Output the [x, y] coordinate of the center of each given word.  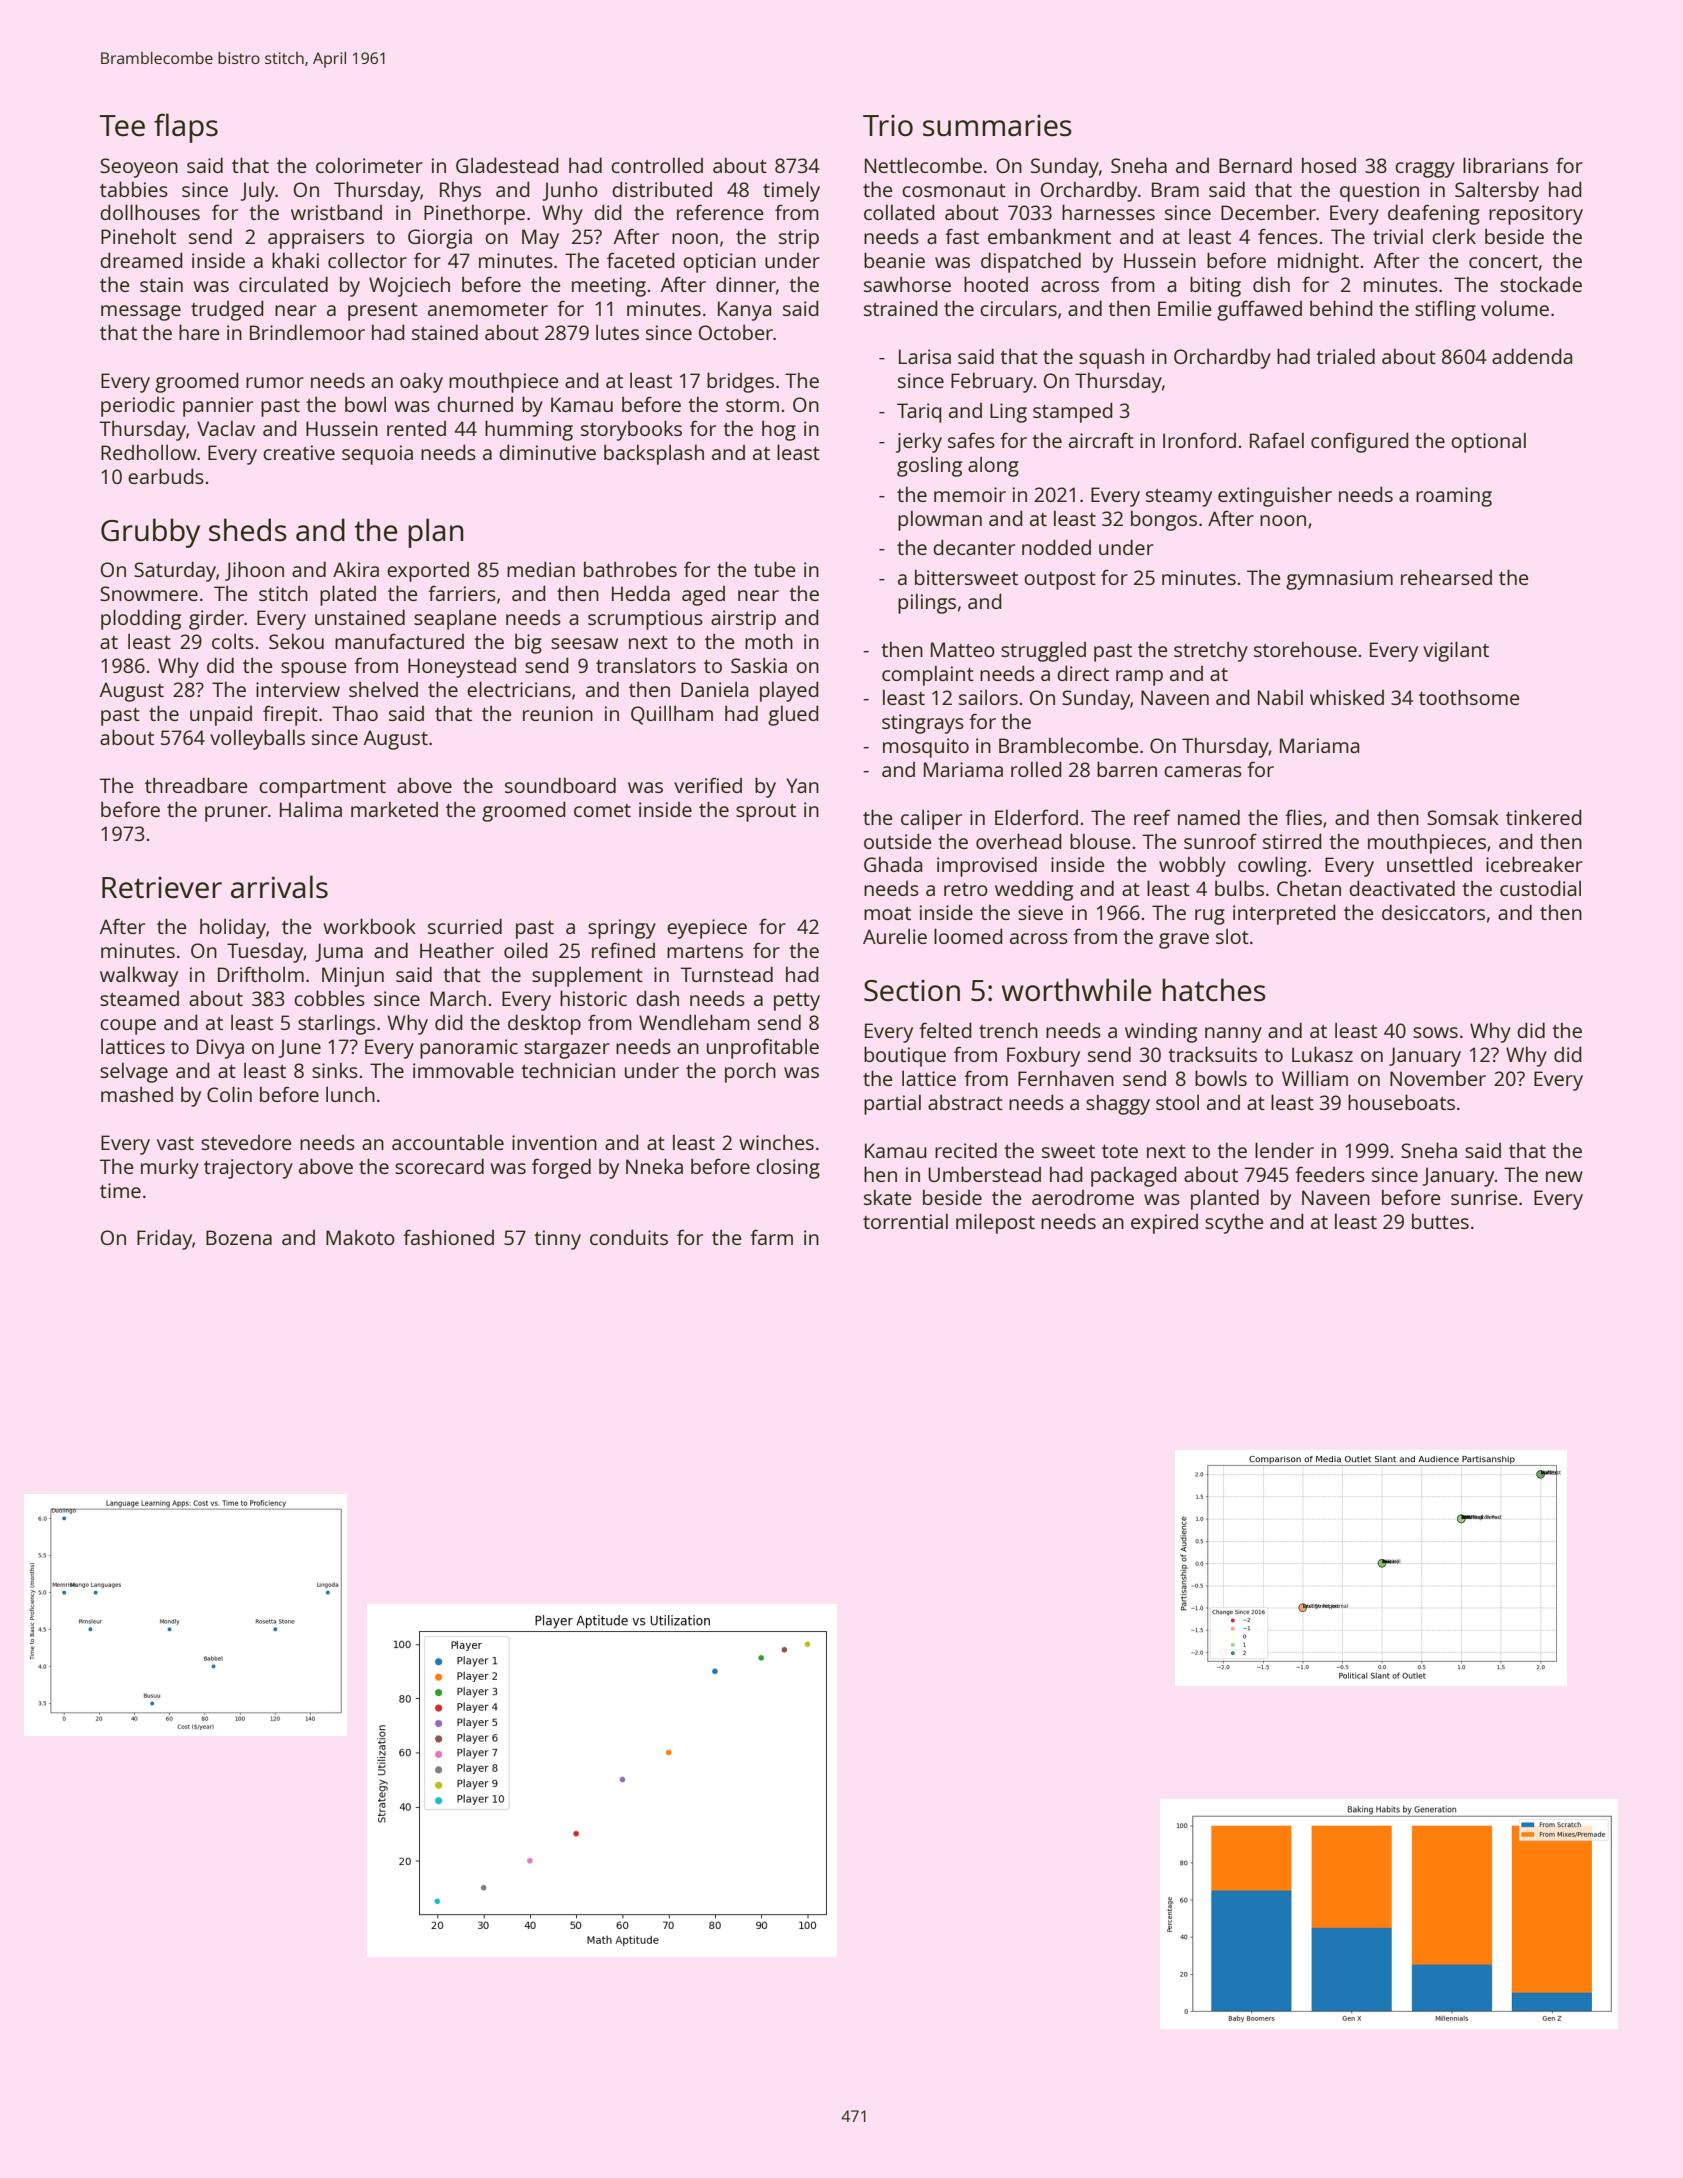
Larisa [925, 356]
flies [1303, 817]
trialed [1345, 356]
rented [416, 428]
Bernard [1255, 165]
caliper [931, 819]
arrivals [279, 887]
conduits [629, 1237]
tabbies [134, 189]
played [789, 691]
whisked [1347, 697]
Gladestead [507, 165]
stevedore [246, 1142]
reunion [558, 713]
